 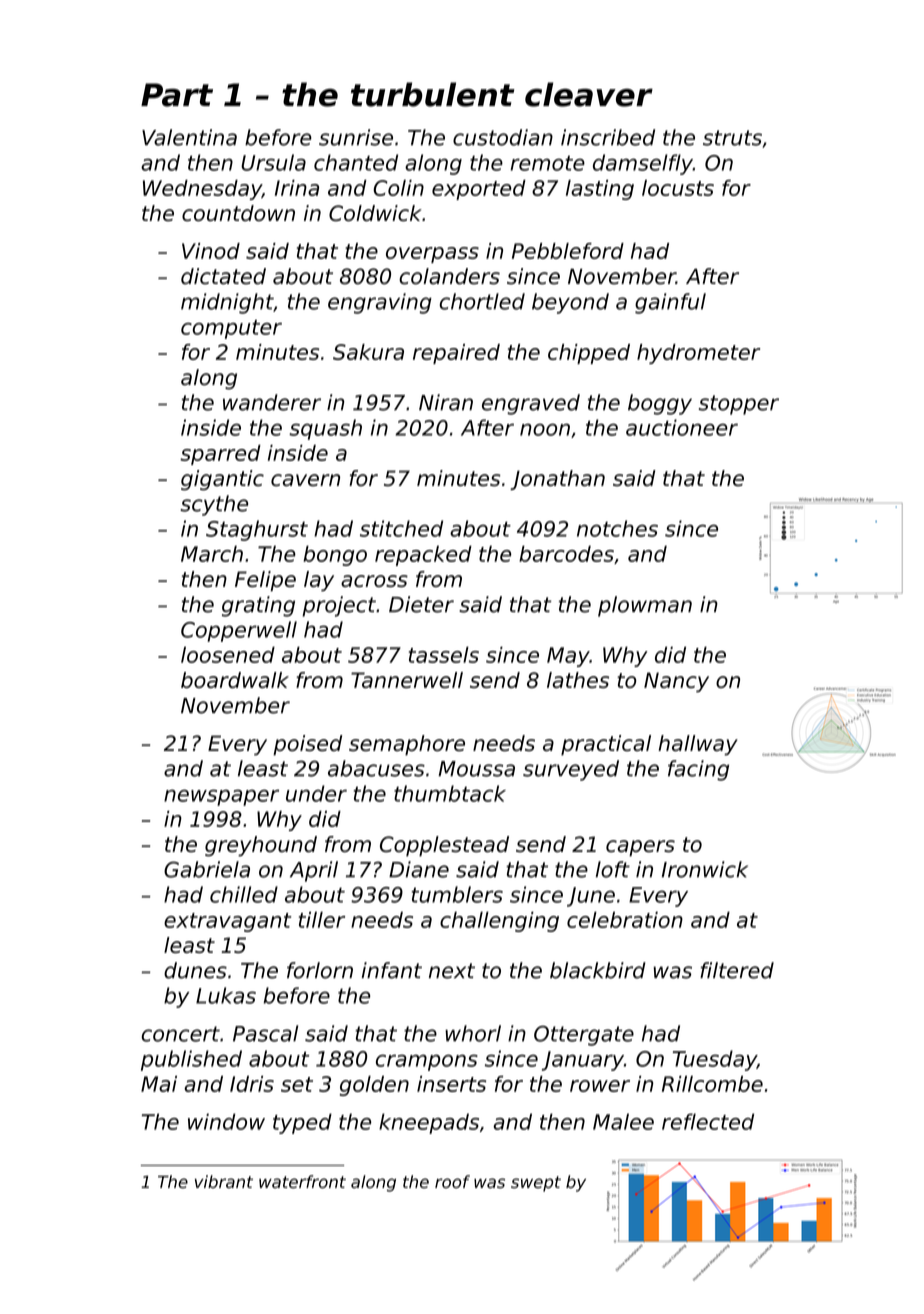 I want to click on locusts, so click(x=678, y=188).
